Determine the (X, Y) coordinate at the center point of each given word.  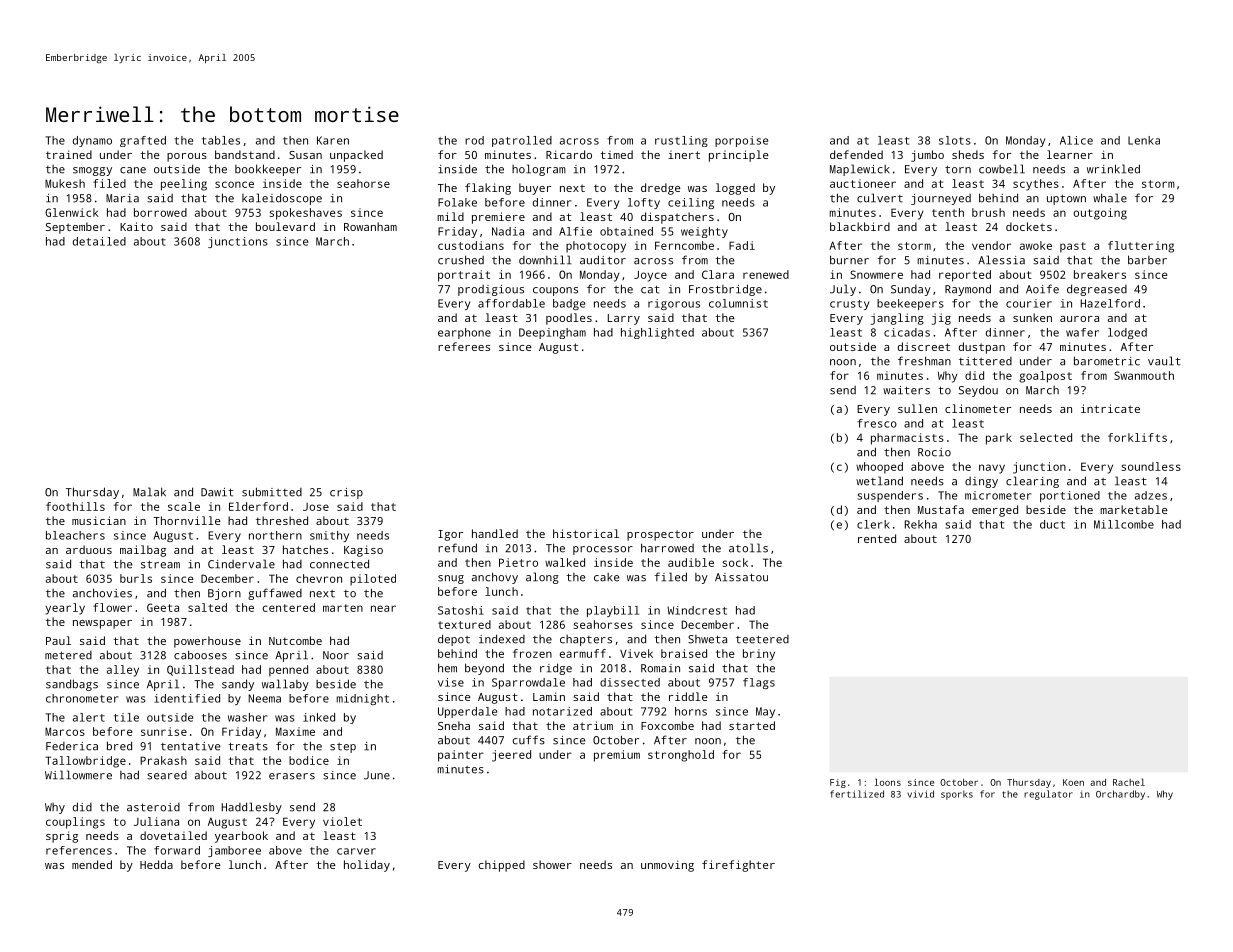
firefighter (738, 866)
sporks (957, 795)
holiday (367, 866)
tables (221, 140)
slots (955, 140)
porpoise (741, 141)
